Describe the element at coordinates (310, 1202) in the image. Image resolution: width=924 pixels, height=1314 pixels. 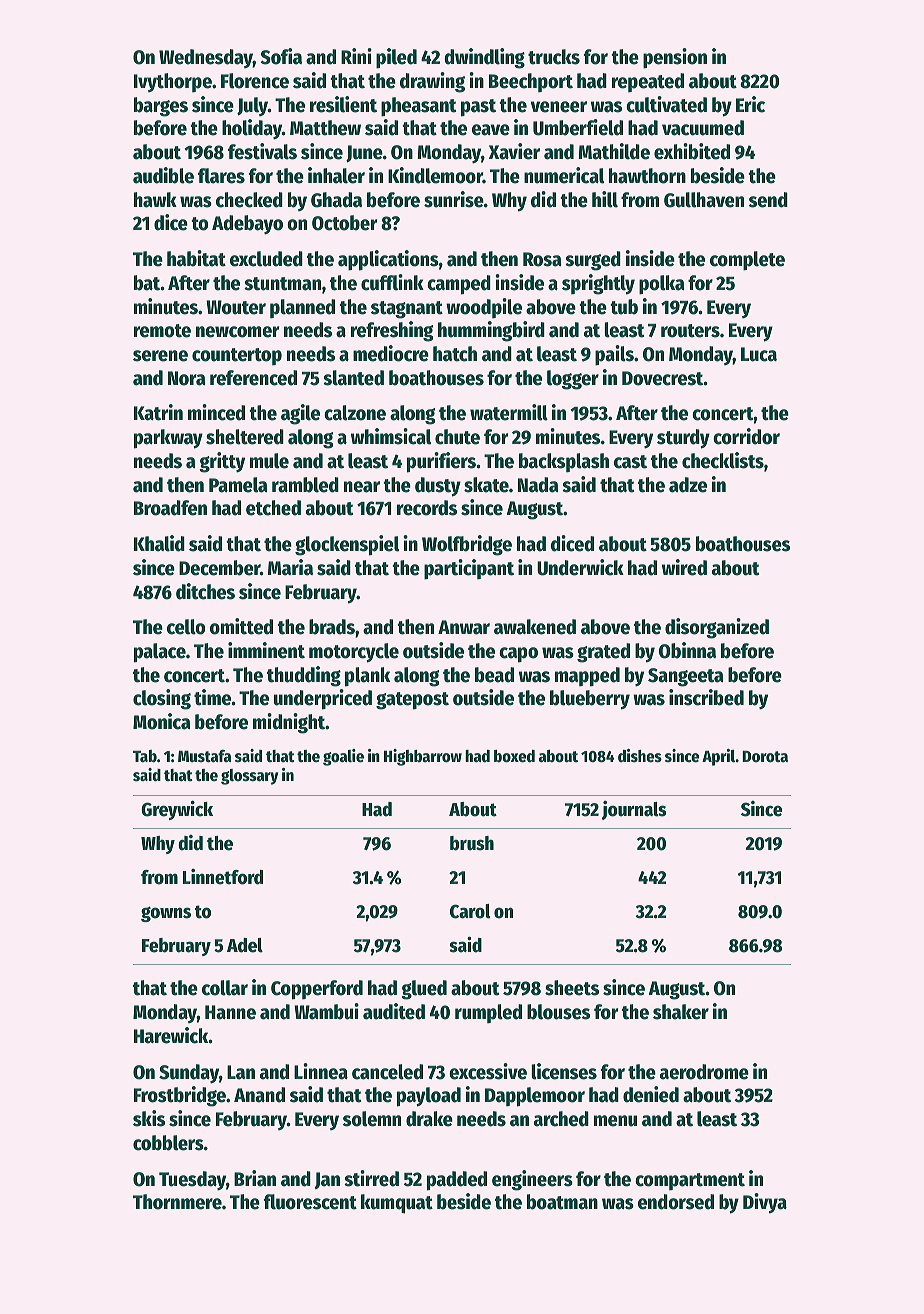
I see `fluorescent` at that location.
